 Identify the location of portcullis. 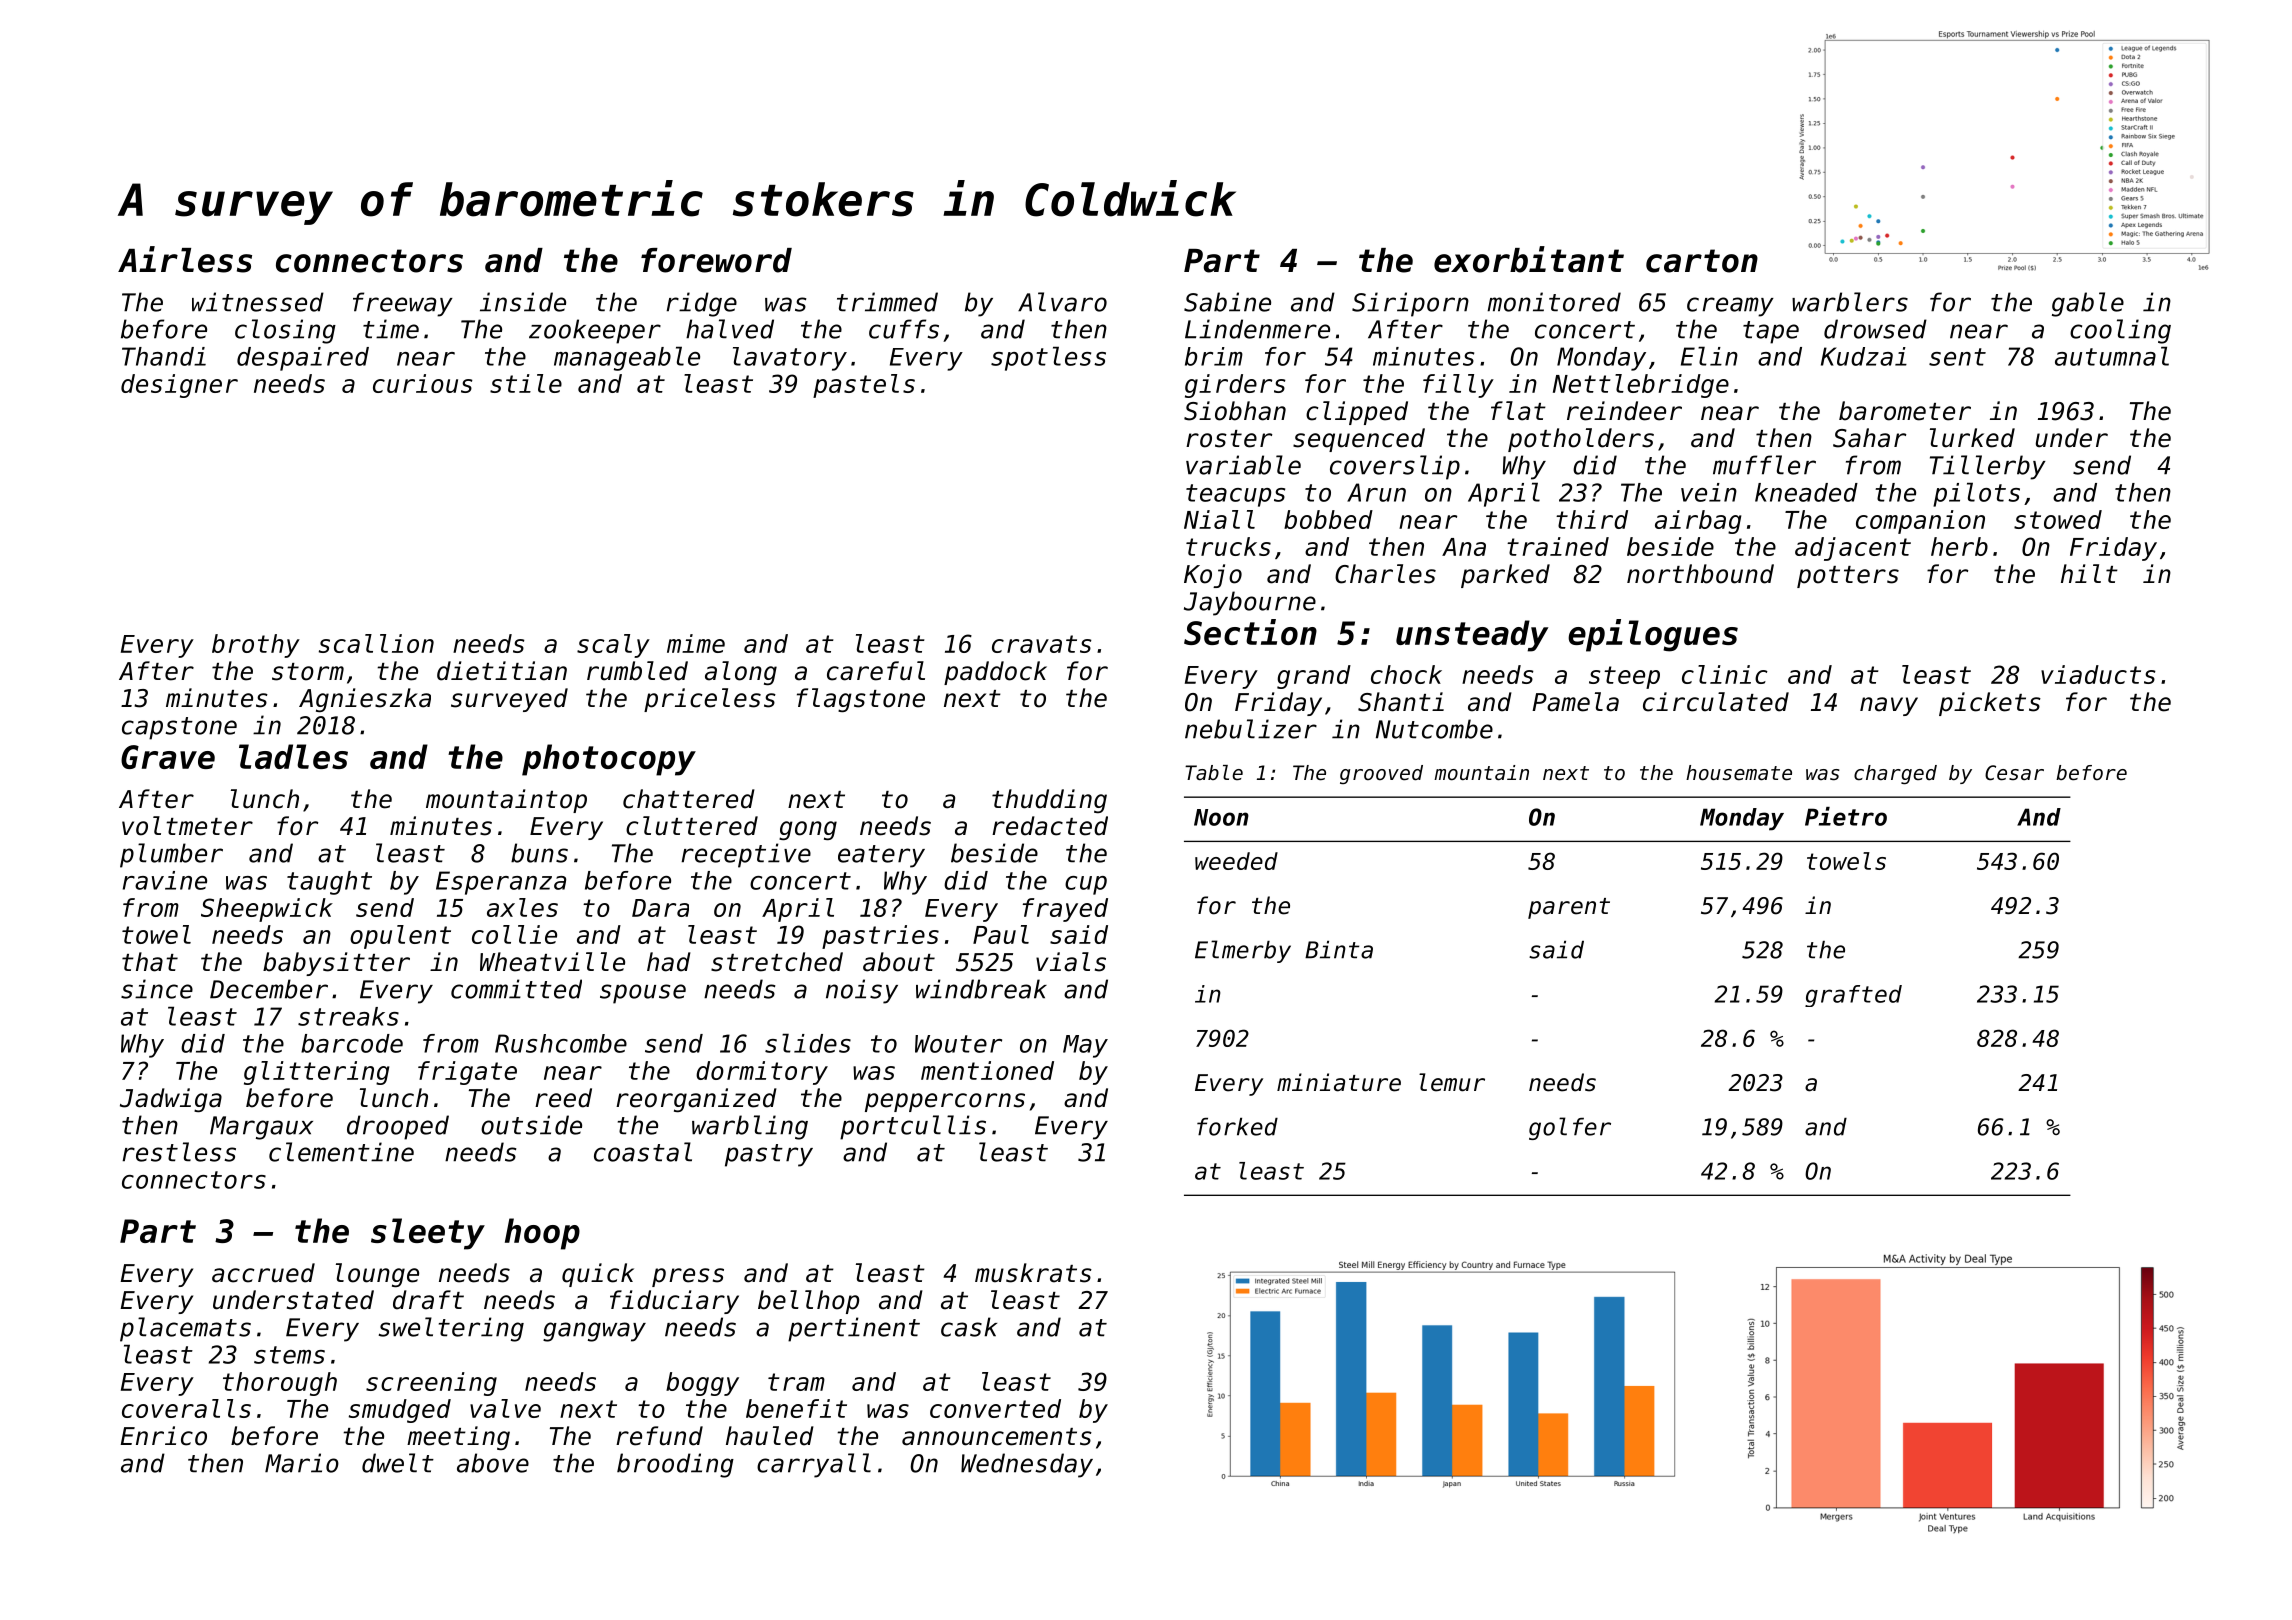
(913, 1127).
